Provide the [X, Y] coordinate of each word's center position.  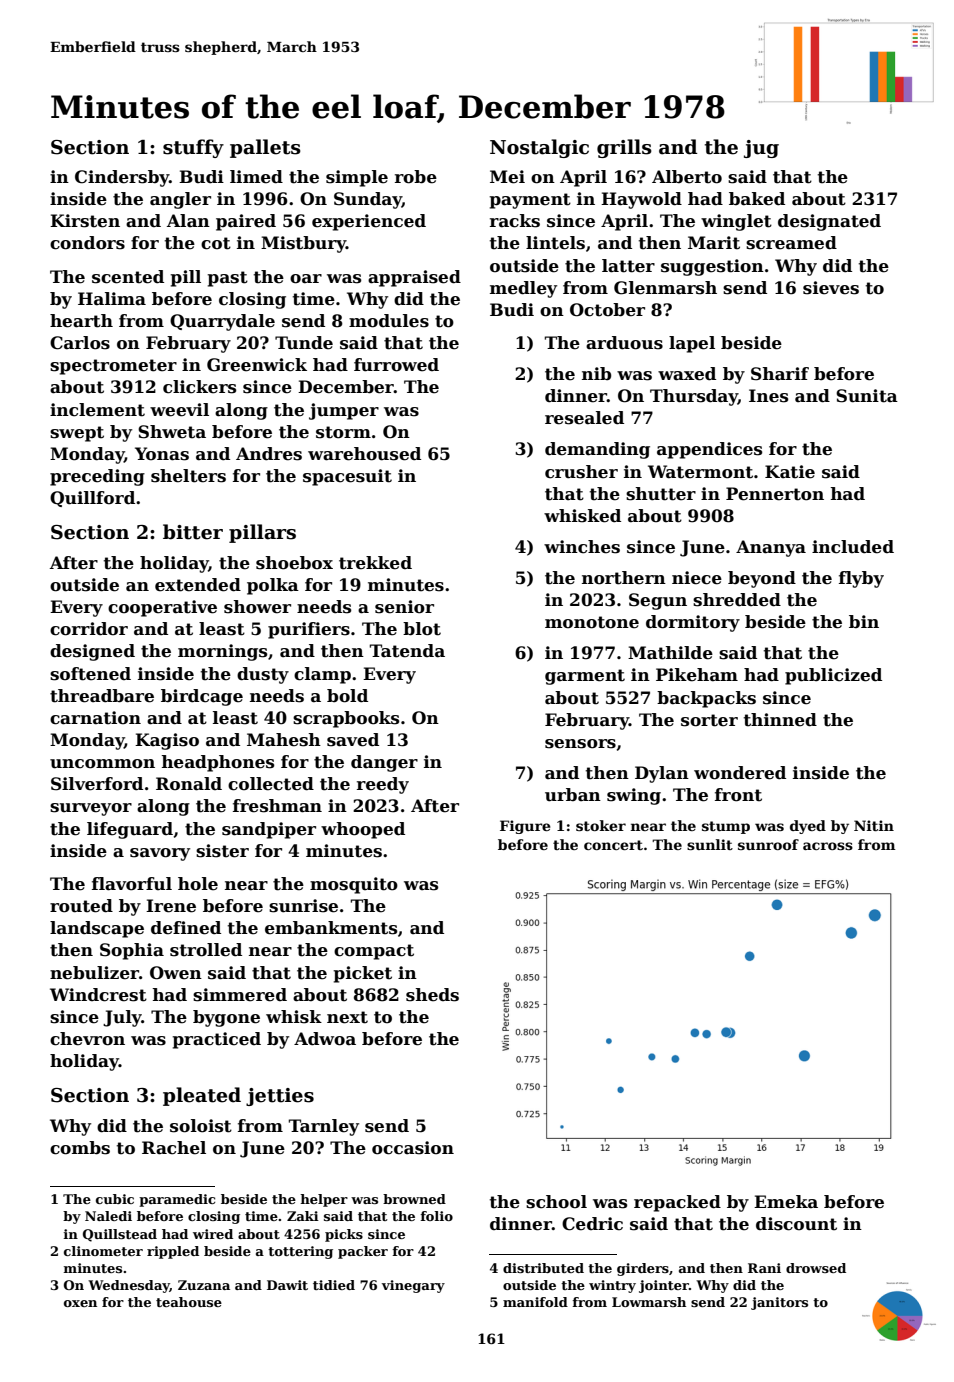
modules [389, 321]
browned [414, 1199]
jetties [280, 1097]
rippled [173, 1252]
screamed [791, 243]
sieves [831, 288]
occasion [413, 1148]
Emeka [786, 1202]
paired [246, 222]
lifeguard [130, 830]
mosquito [354, 885]
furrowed [396, 365]
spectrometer [113, 367]
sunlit [710, 844]
